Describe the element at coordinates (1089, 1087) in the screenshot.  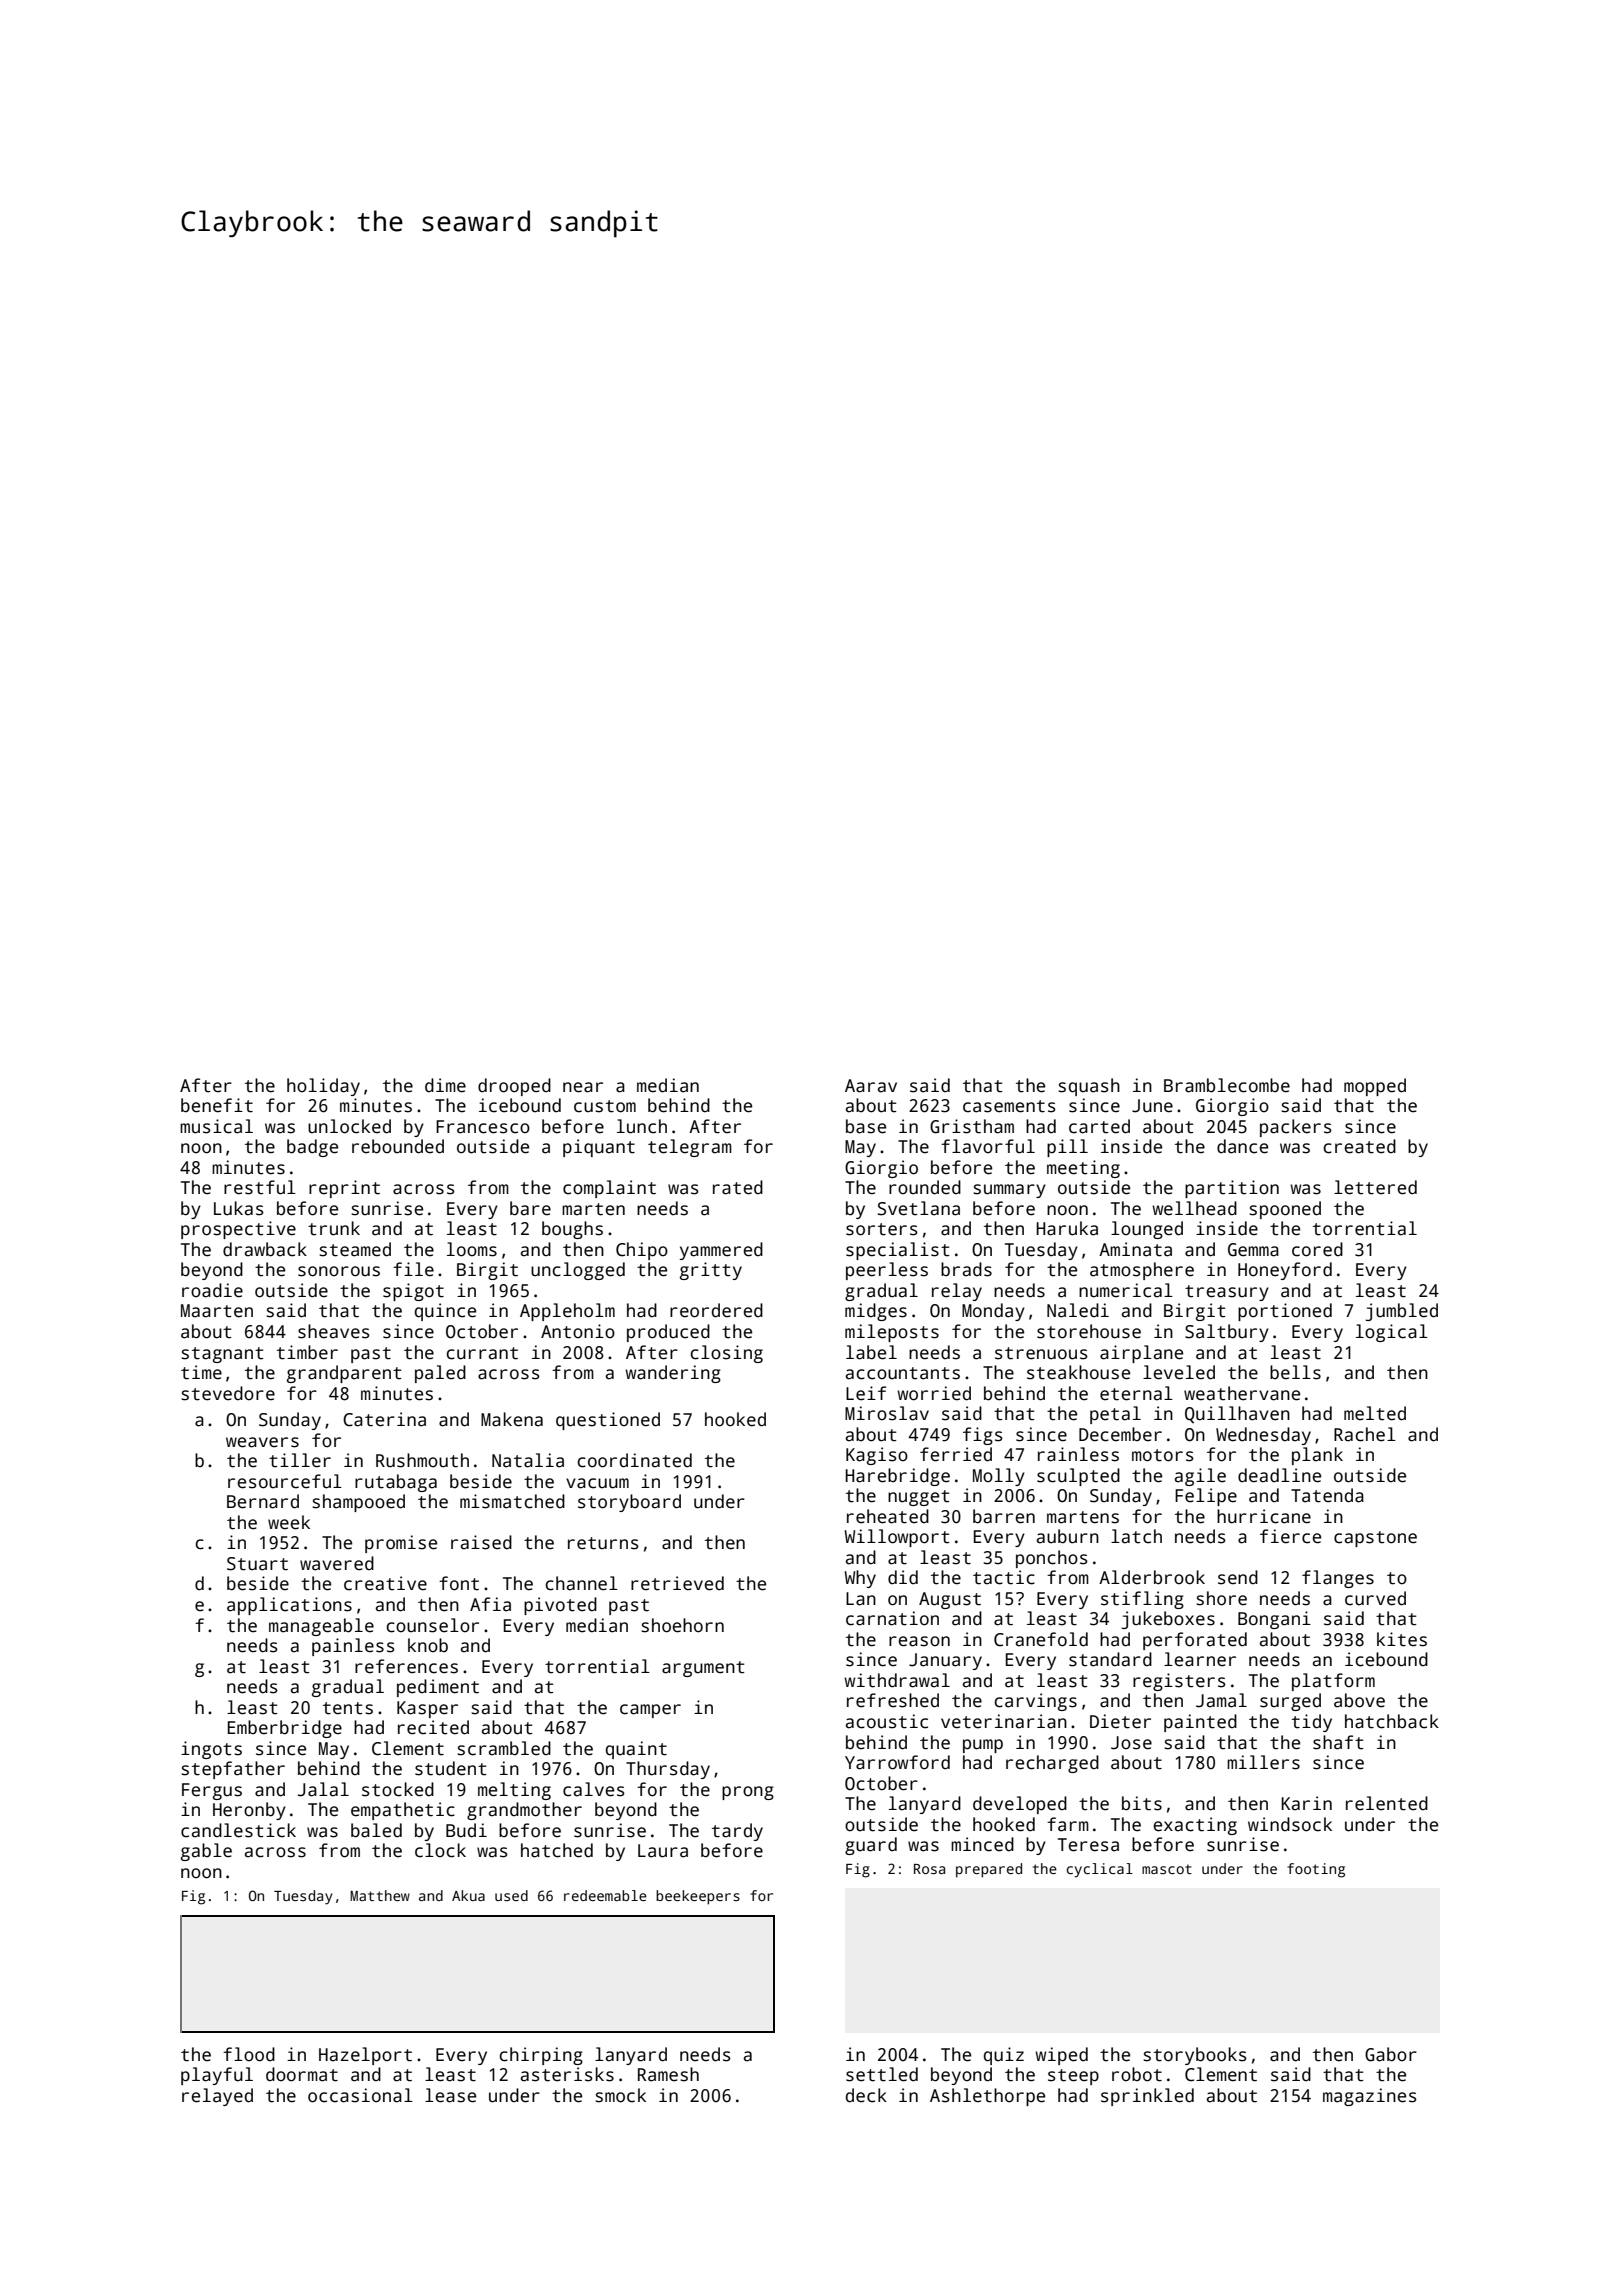
I see `squash` at that location.
